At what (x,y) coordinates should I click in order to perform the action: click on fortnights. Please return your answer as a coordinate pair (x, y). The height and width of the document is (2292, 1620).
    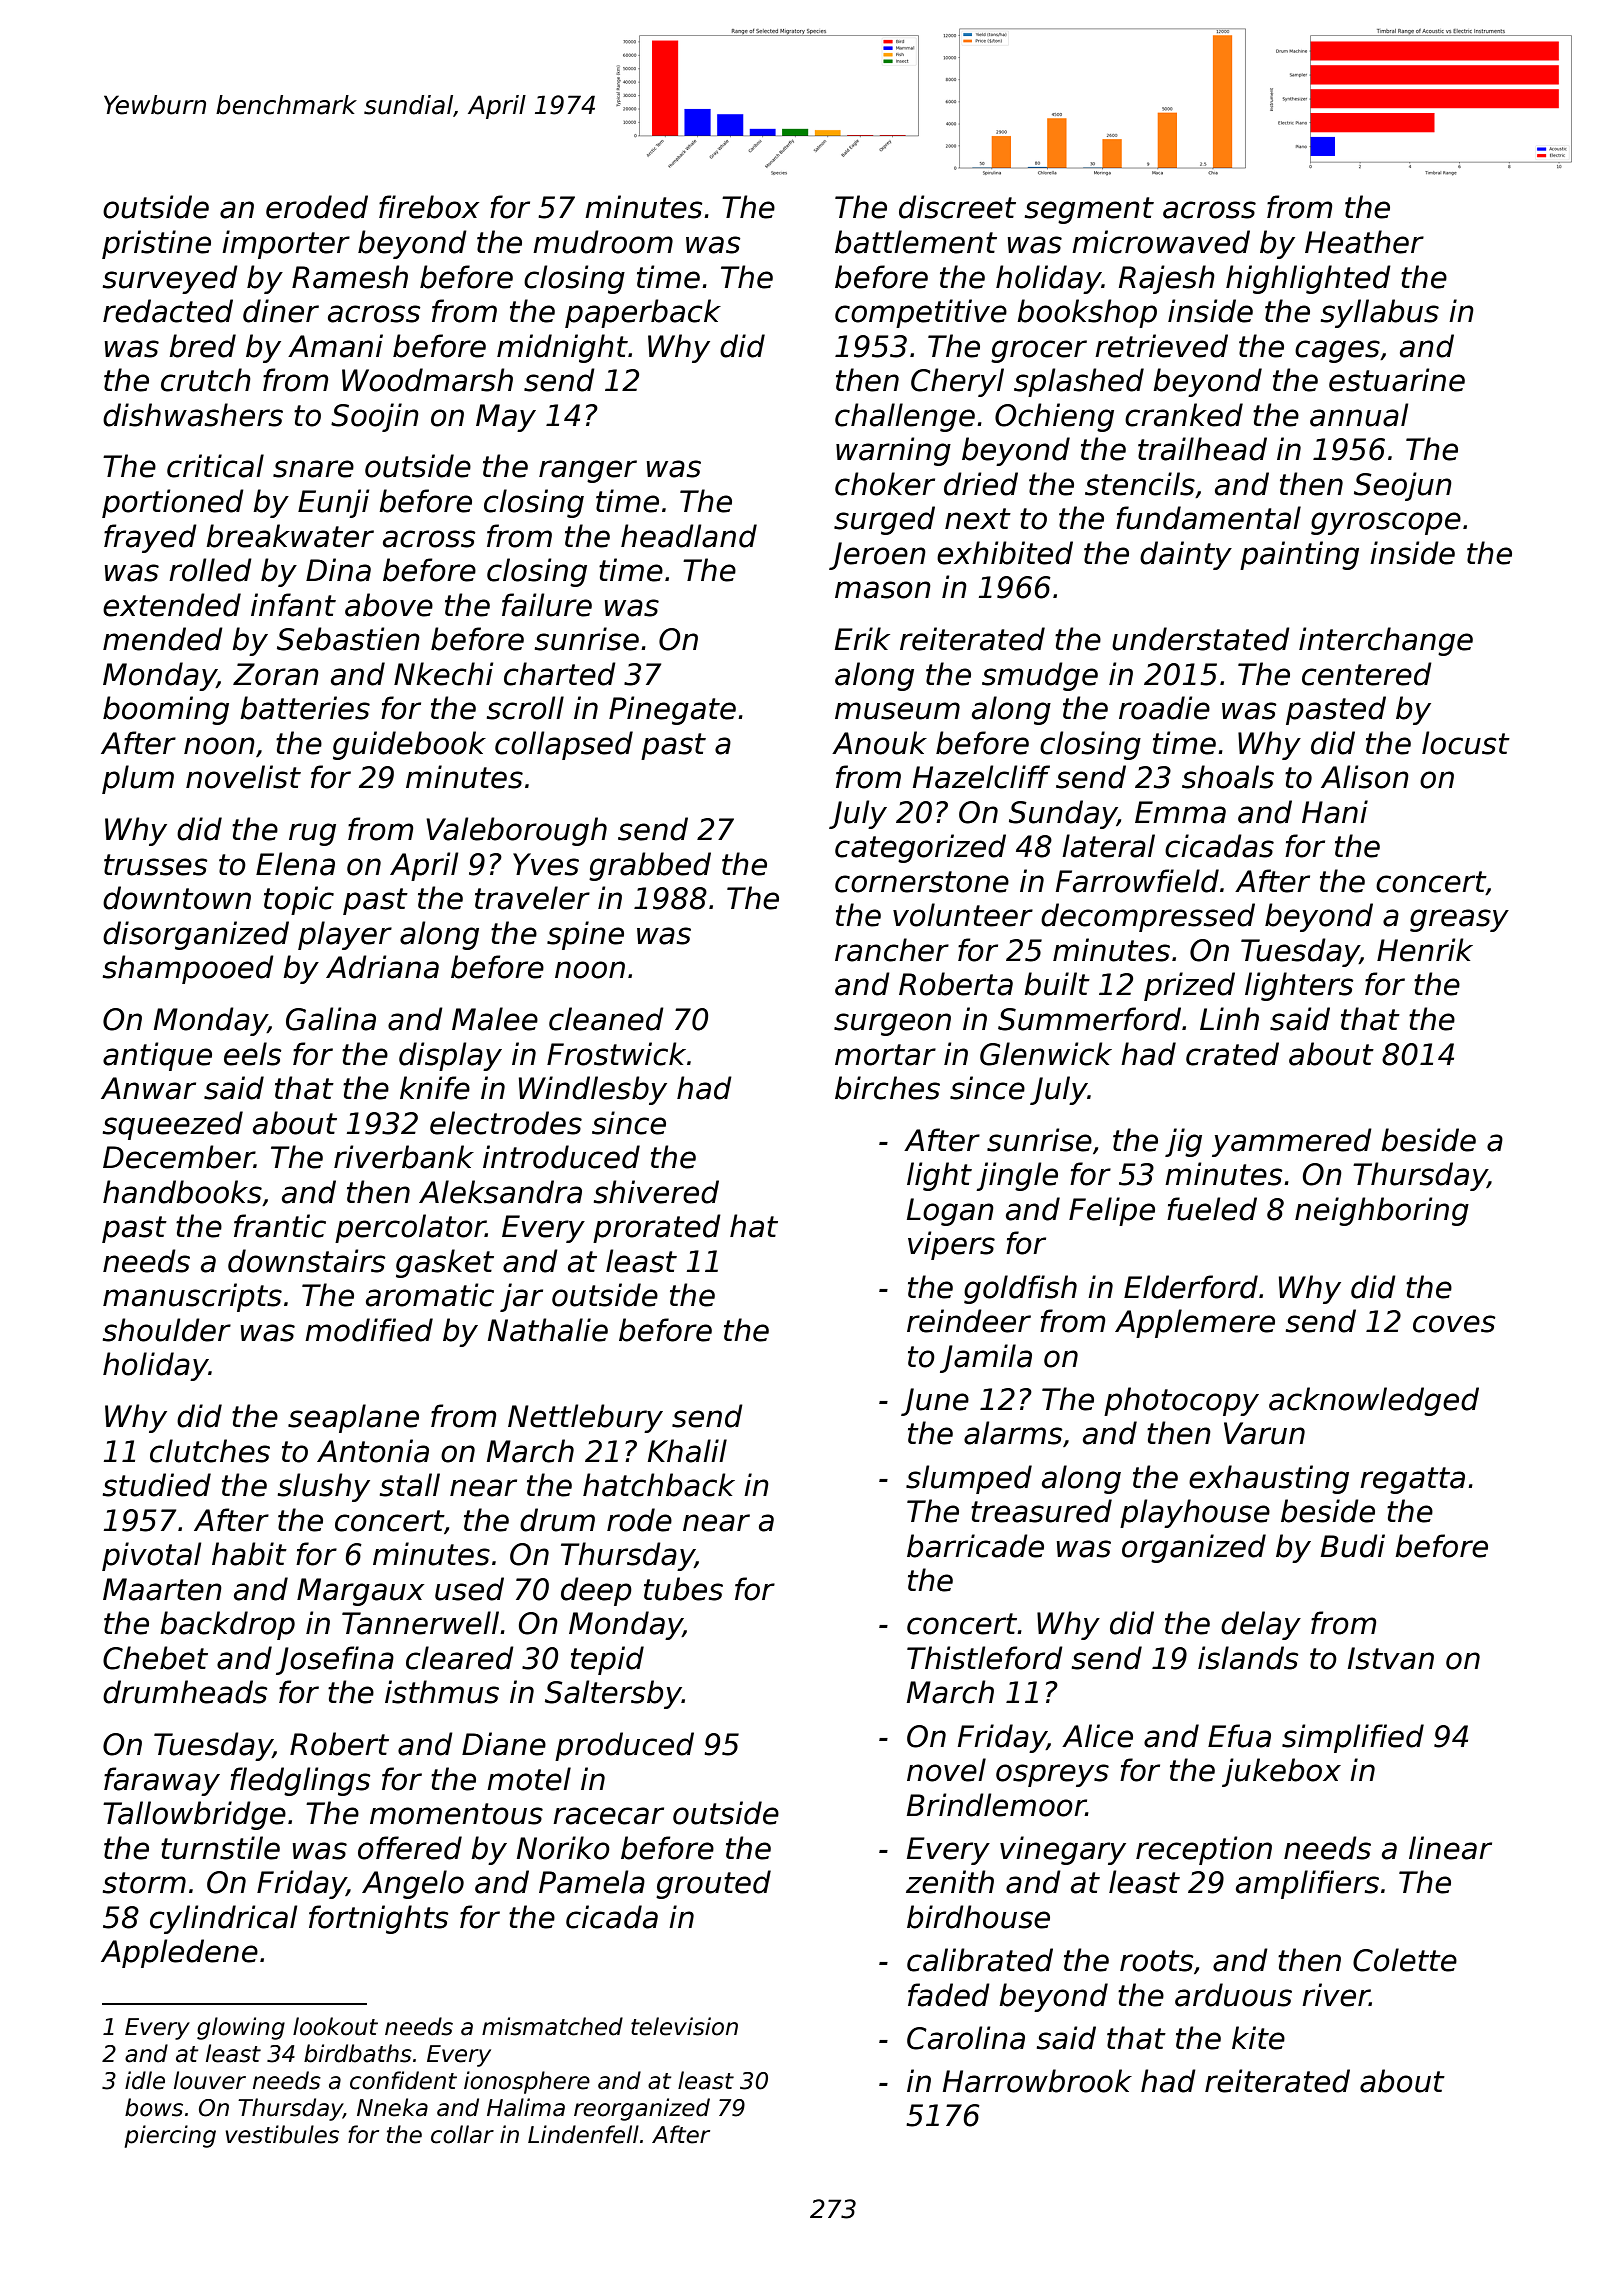
    Looking at the image, I should click on (379, 1919).
